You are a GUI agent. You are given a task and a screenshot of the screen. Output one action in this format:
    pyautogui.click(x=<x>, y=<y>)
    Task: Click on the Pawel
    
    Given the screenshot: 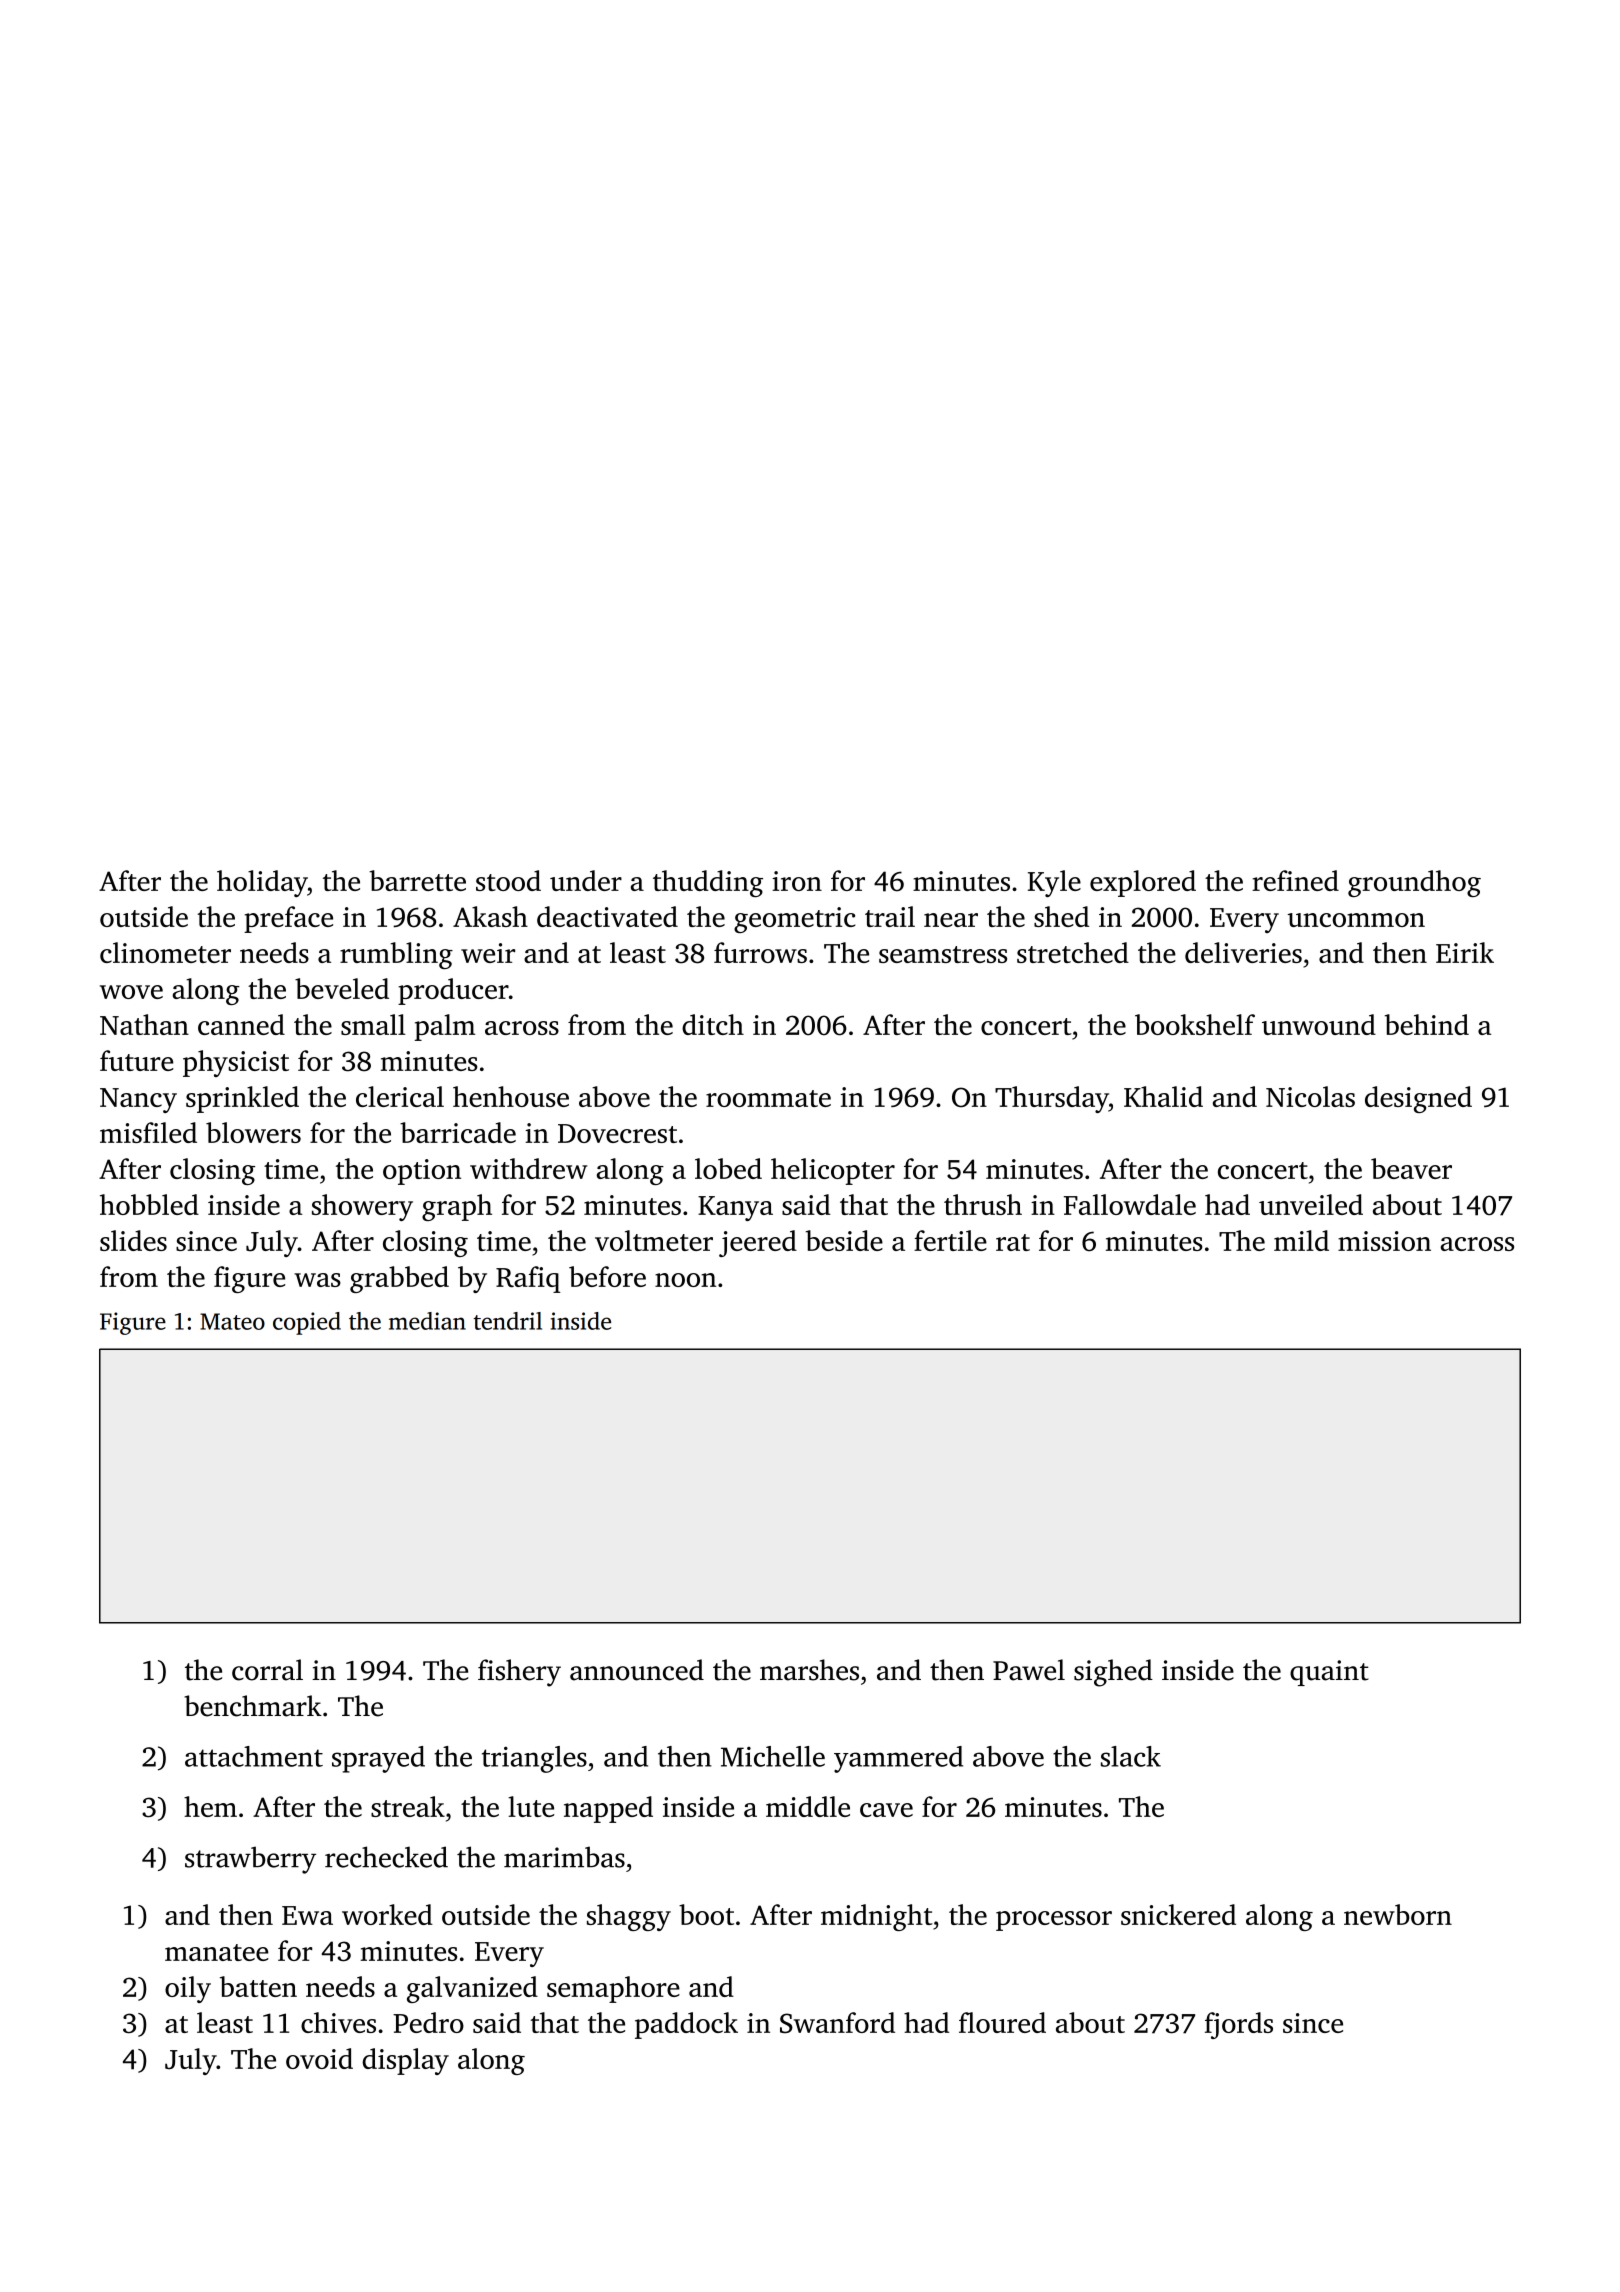 What is the action you would take?
    pyautogui.click(x=1029, y=1670)
